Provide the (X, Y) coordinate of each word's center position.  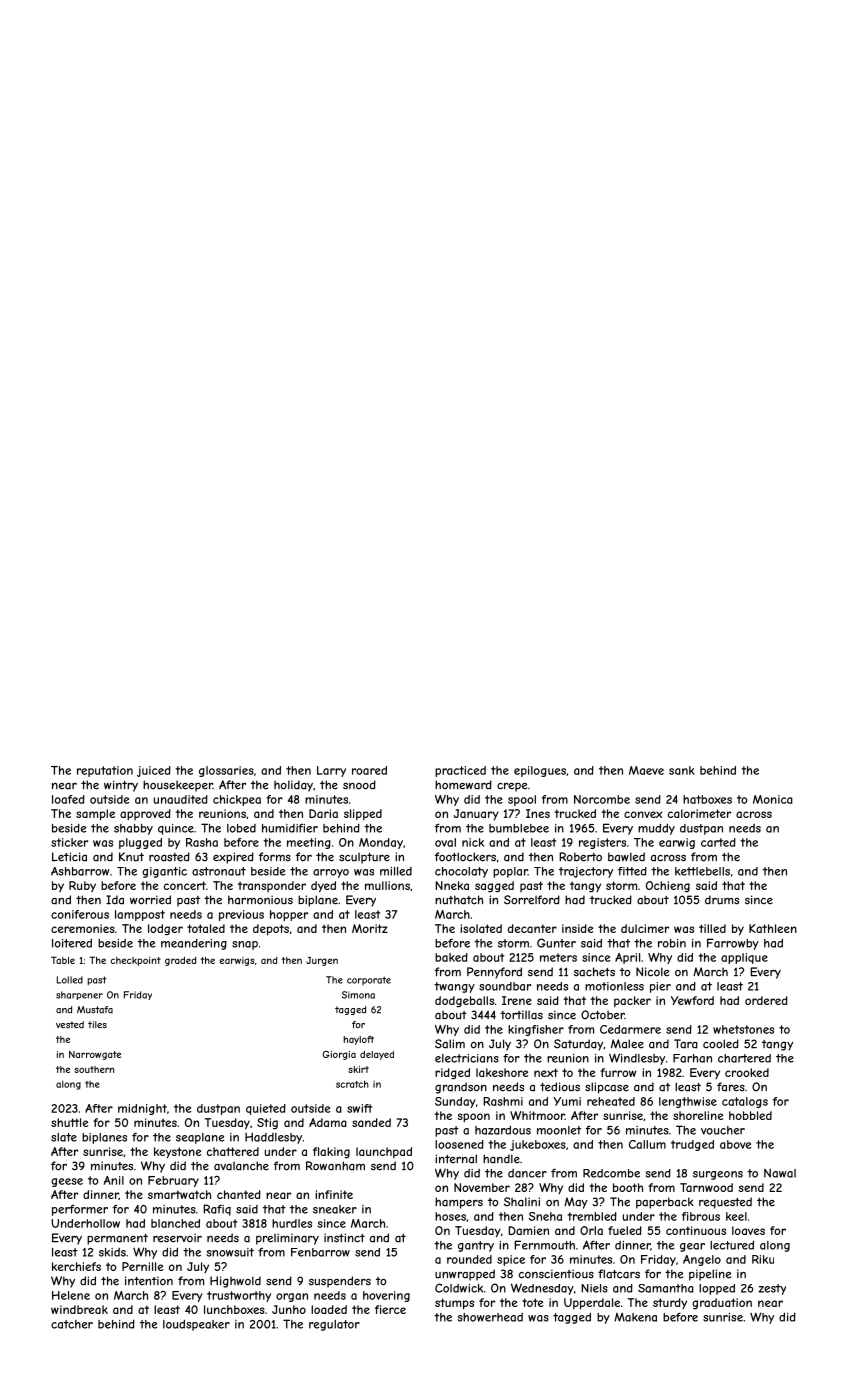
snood (359, 785)
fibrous (701, 1216)
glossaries (226, 771)
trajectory (586, 872)
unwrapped (465, 1275)
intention (149, 1281)
